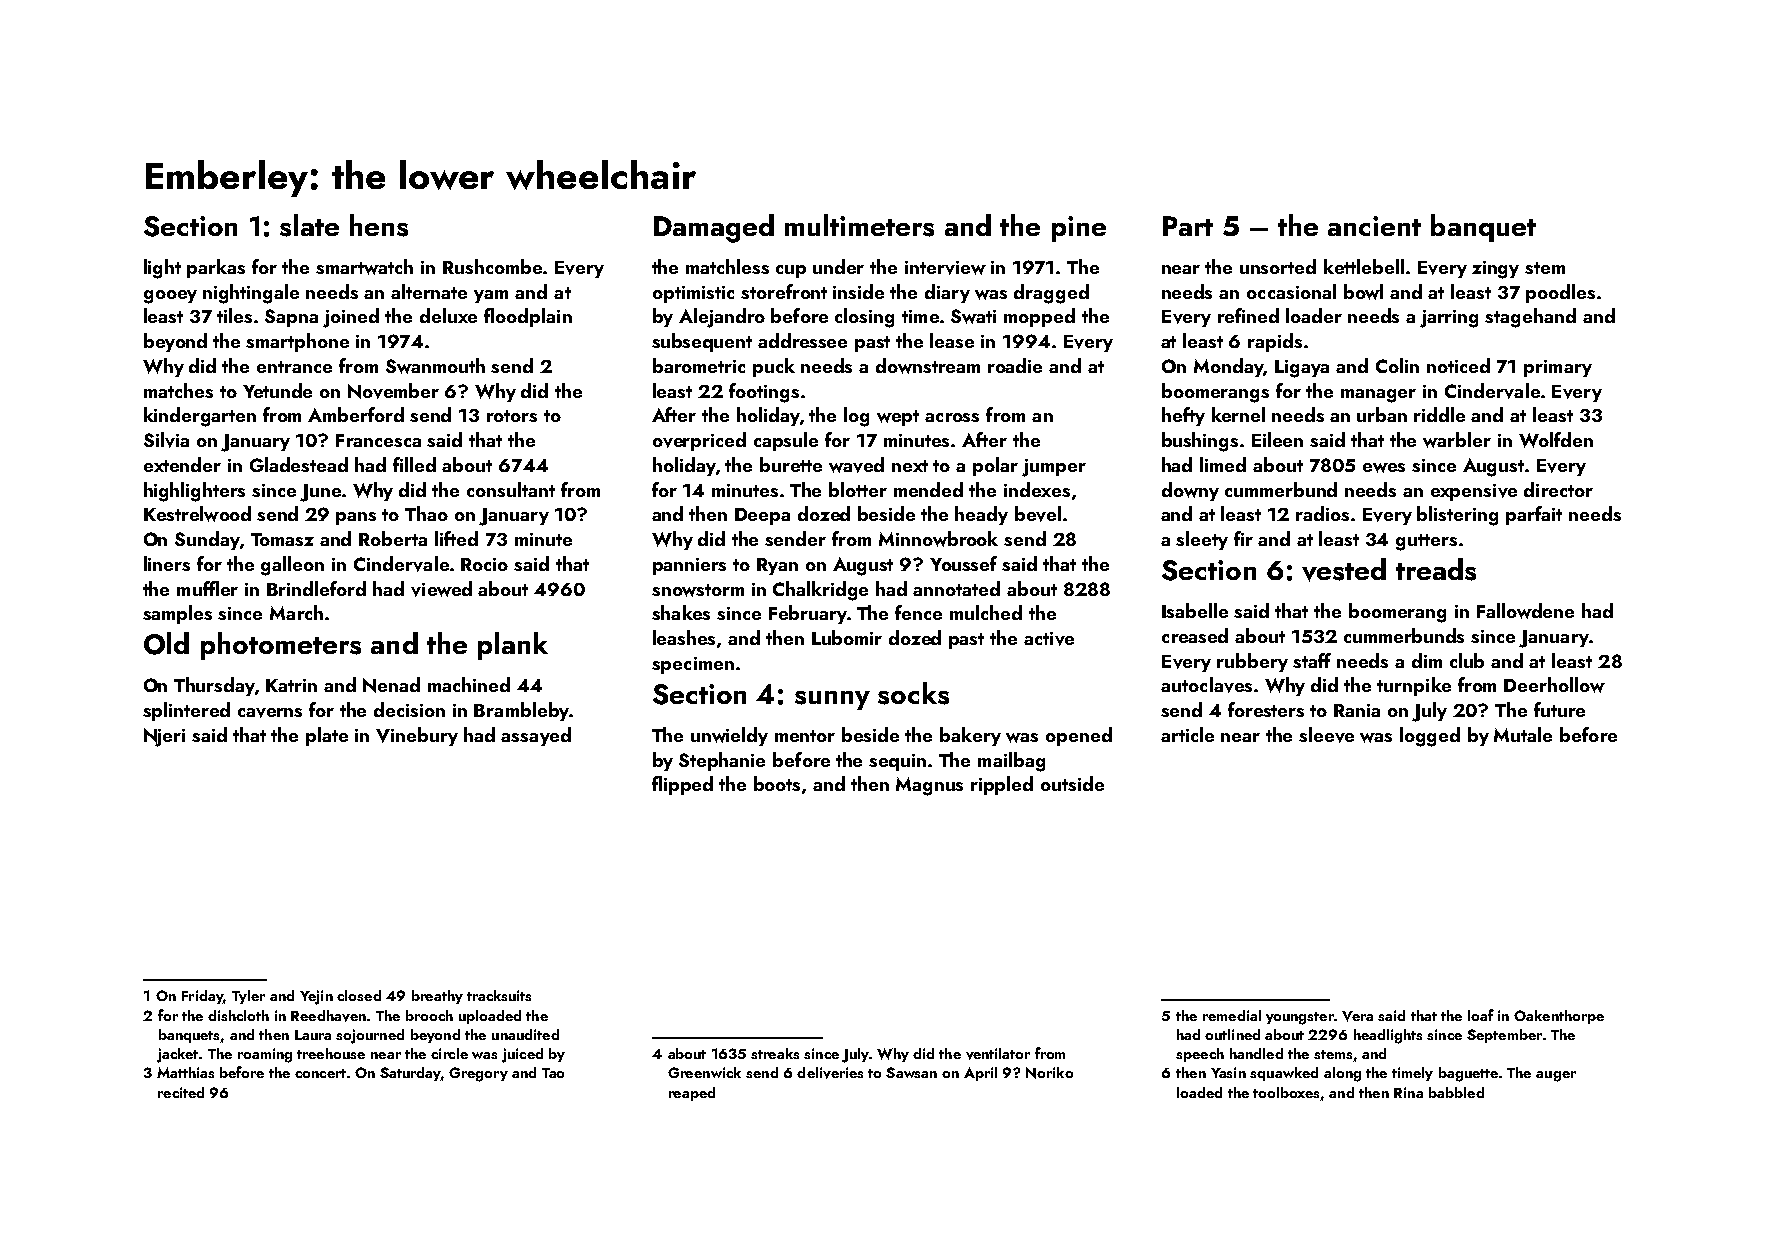 The height and width of the screenshot is (1249, 1766). What do you see at coordinates (1357, 1016) in the screenshot?
I see `Vera` at bounding box center [1357, 1016].
